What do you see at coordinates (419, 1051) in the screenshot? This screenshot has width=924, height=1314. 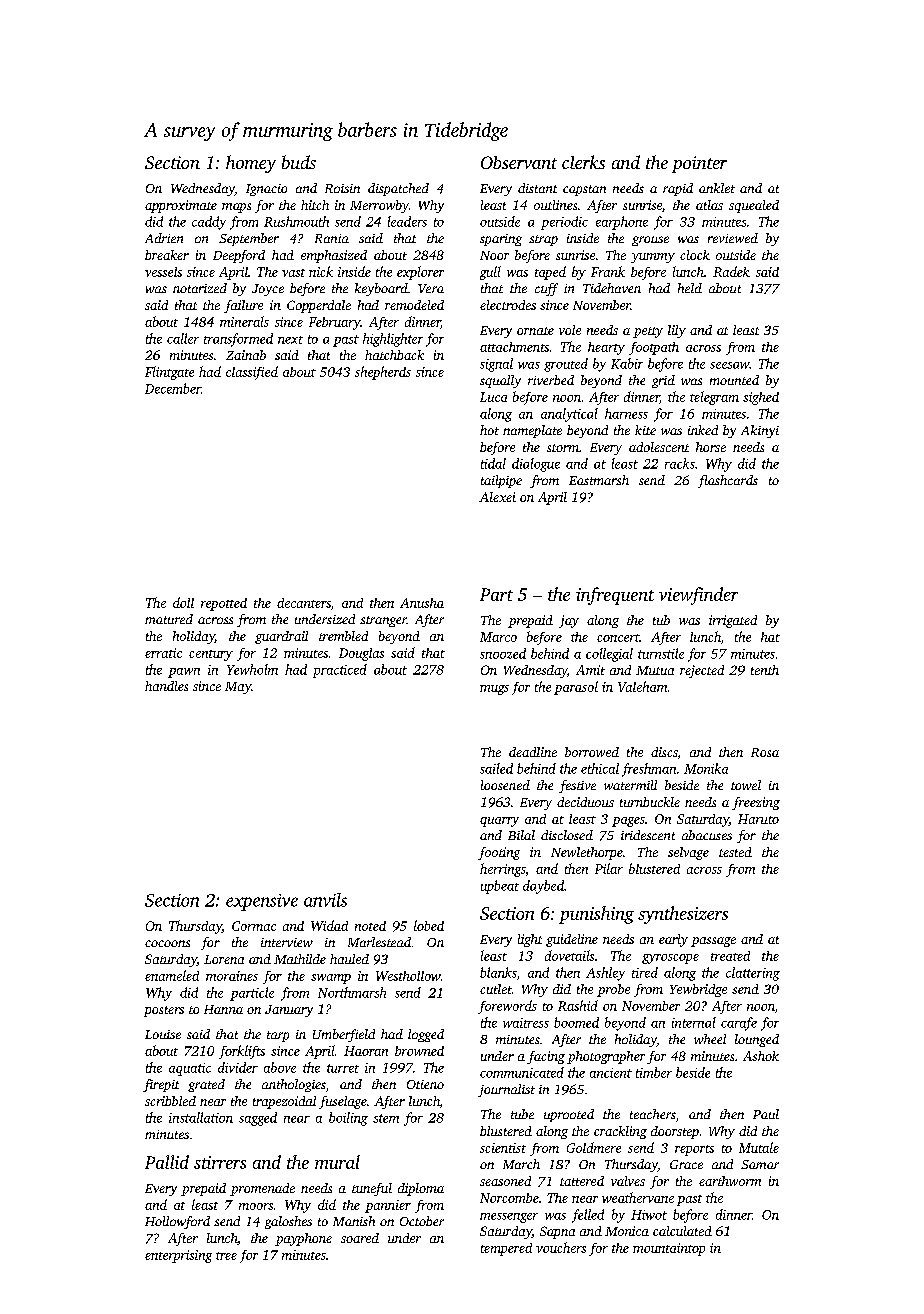 I see `browned` at bounding box center [419, 1051].
